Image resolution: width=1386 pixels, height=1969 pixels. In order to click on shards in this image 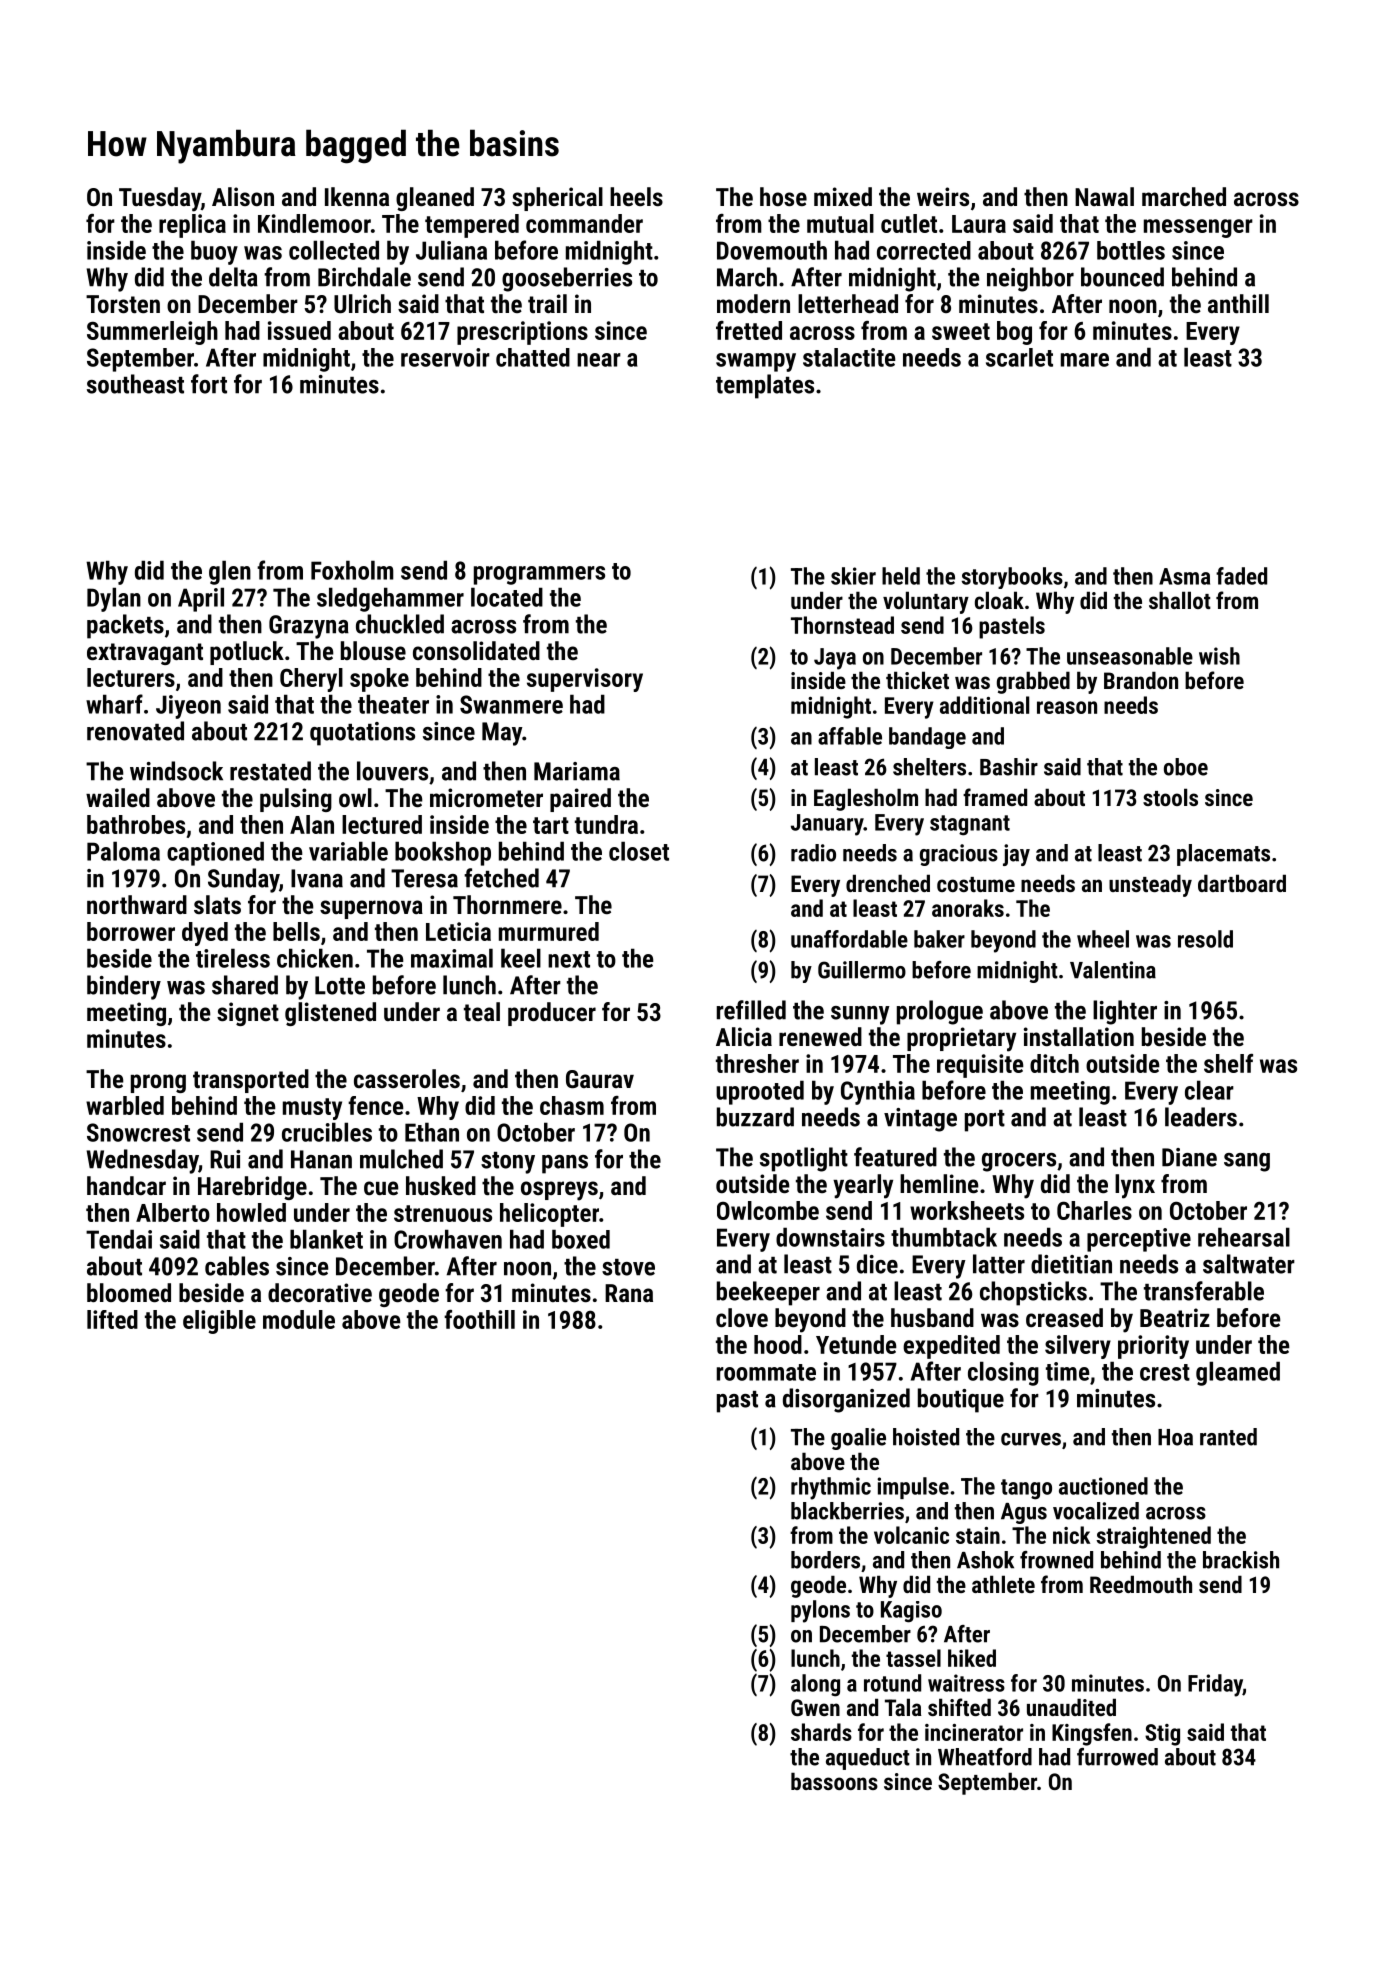, I will do `click(821, 1732)`.
